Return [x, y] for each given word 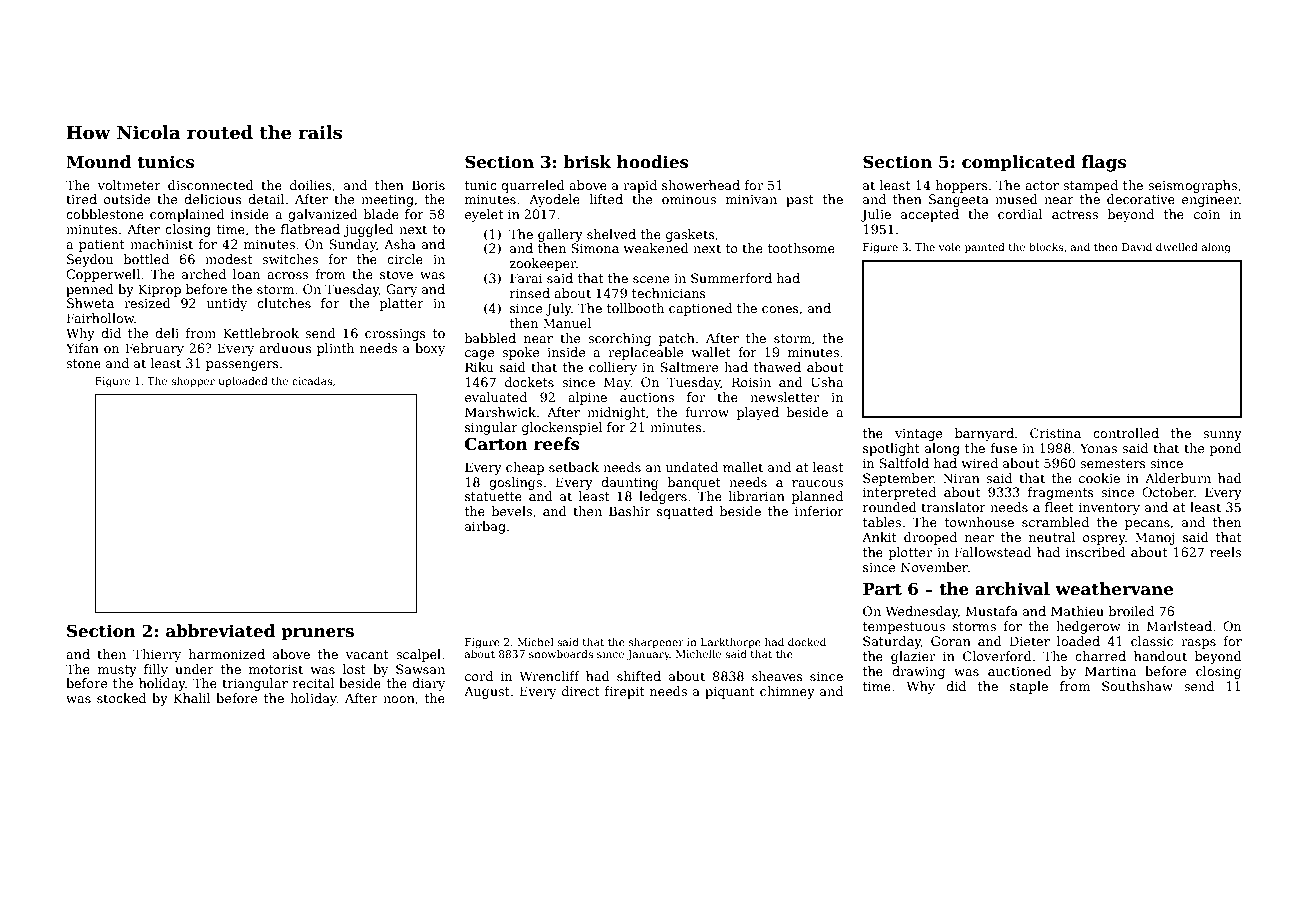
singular [491, 428]
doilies [311, 185]
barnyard [984, 434]
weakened [656, 248]
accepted [930, 215]
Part [882, 589]
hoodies [653, 162]
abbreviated [220, 631]
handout [1160, 656]
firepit [624, 692]
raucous [817, 483]
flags [1104, 163]
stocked [121, 698]
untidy [227, 304]
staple [1029, 687]
